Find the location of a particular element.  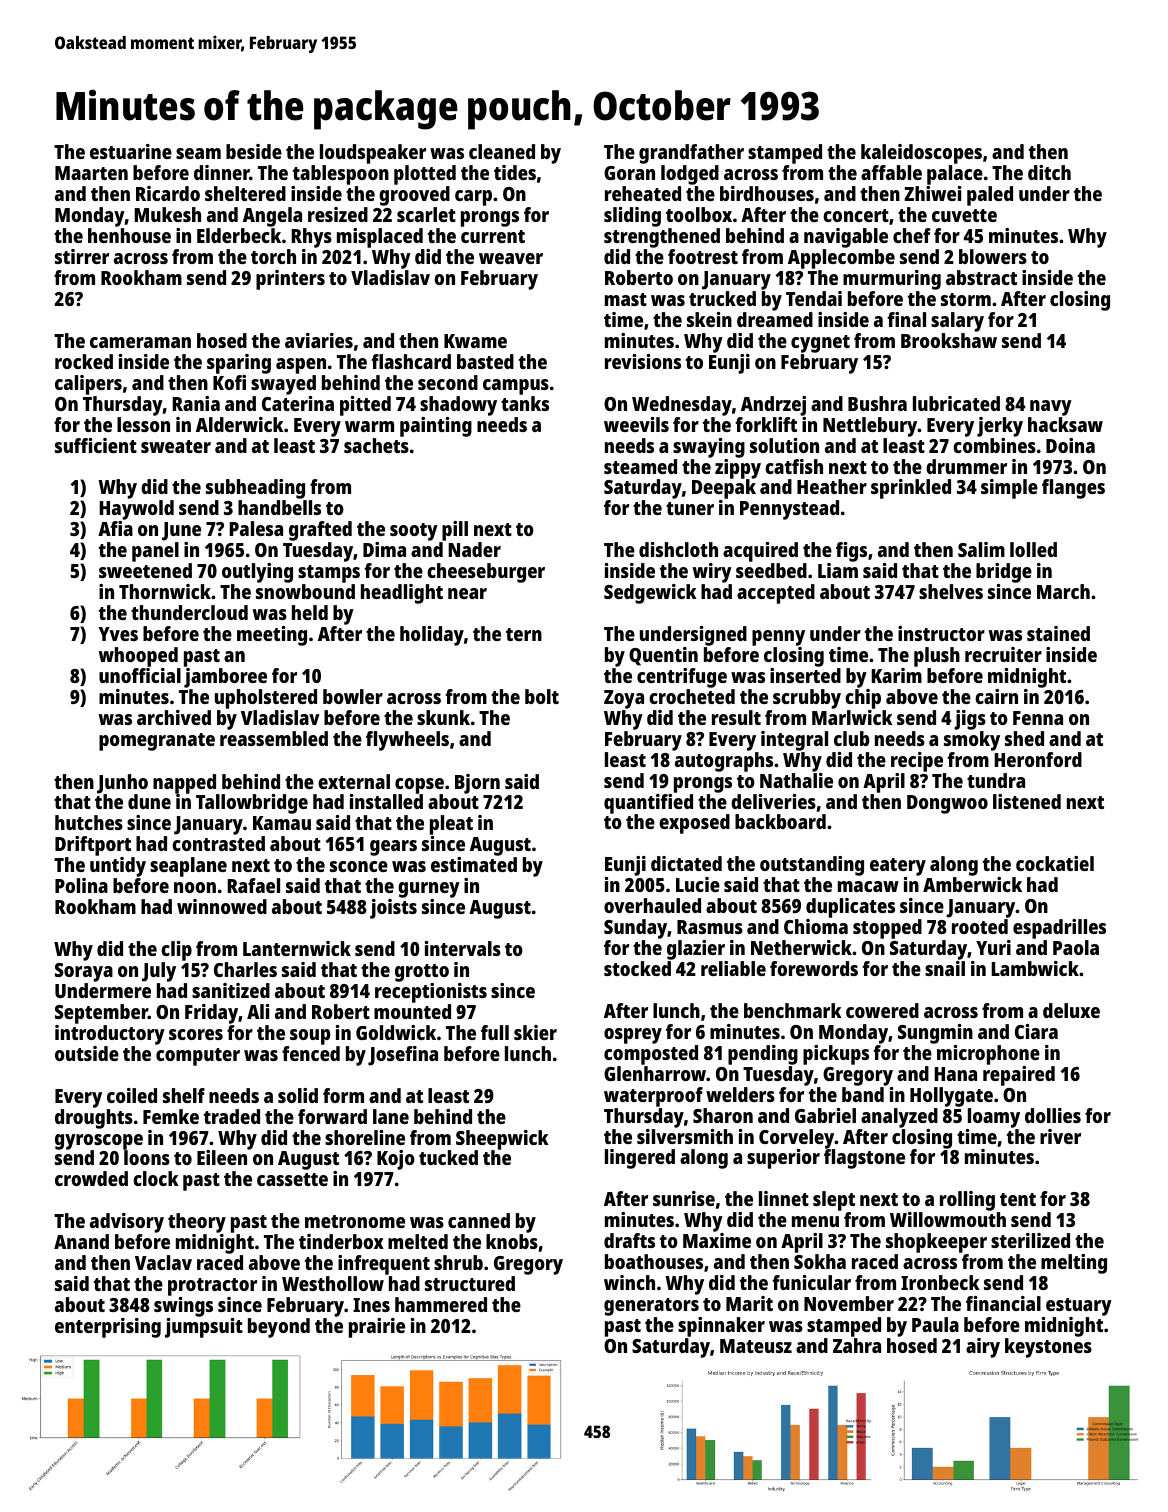

Liam is located at coordinates (838, 570).
